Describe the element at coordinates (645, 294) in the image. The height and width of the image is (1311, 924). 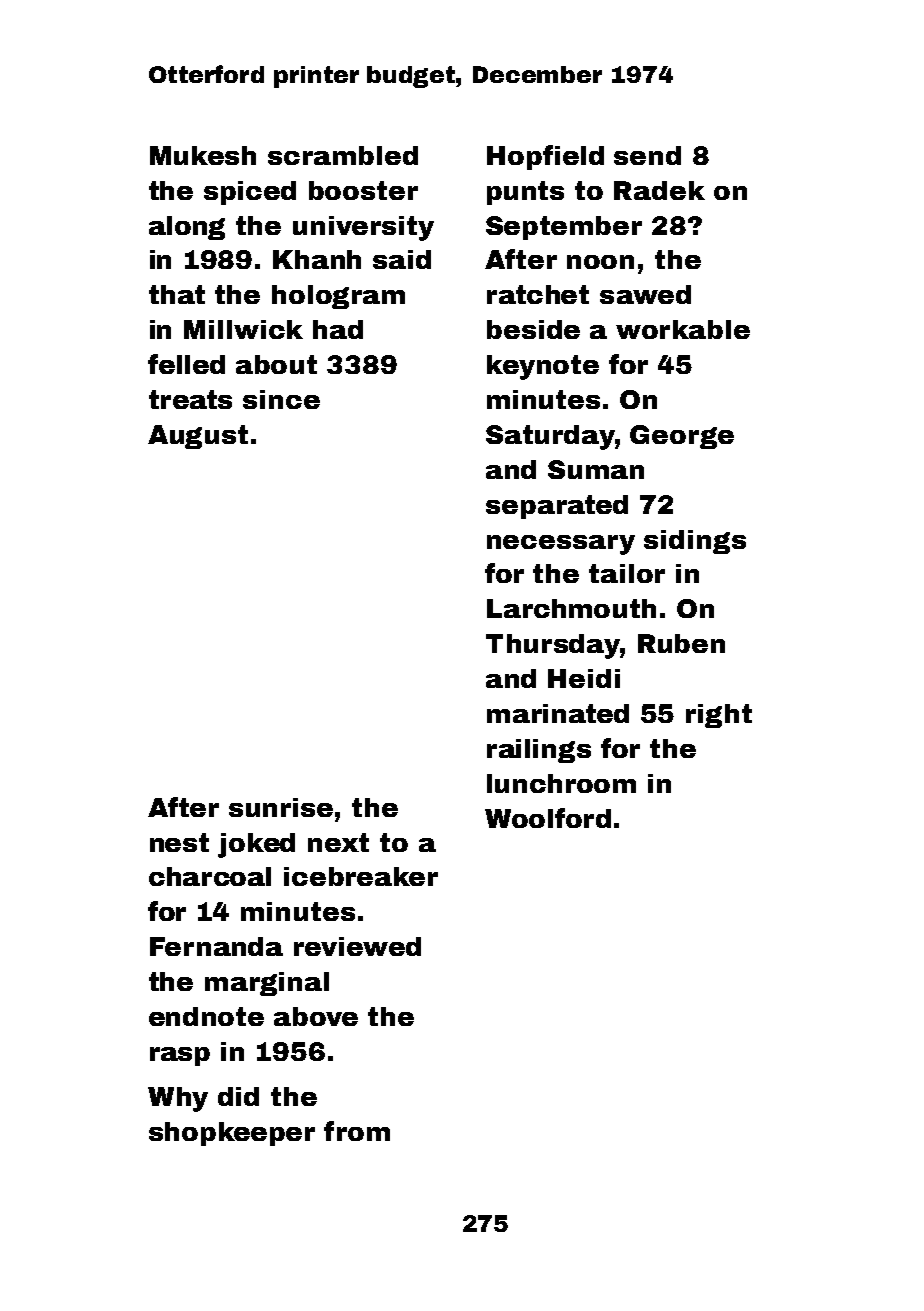
I see `sawed` at that location.
